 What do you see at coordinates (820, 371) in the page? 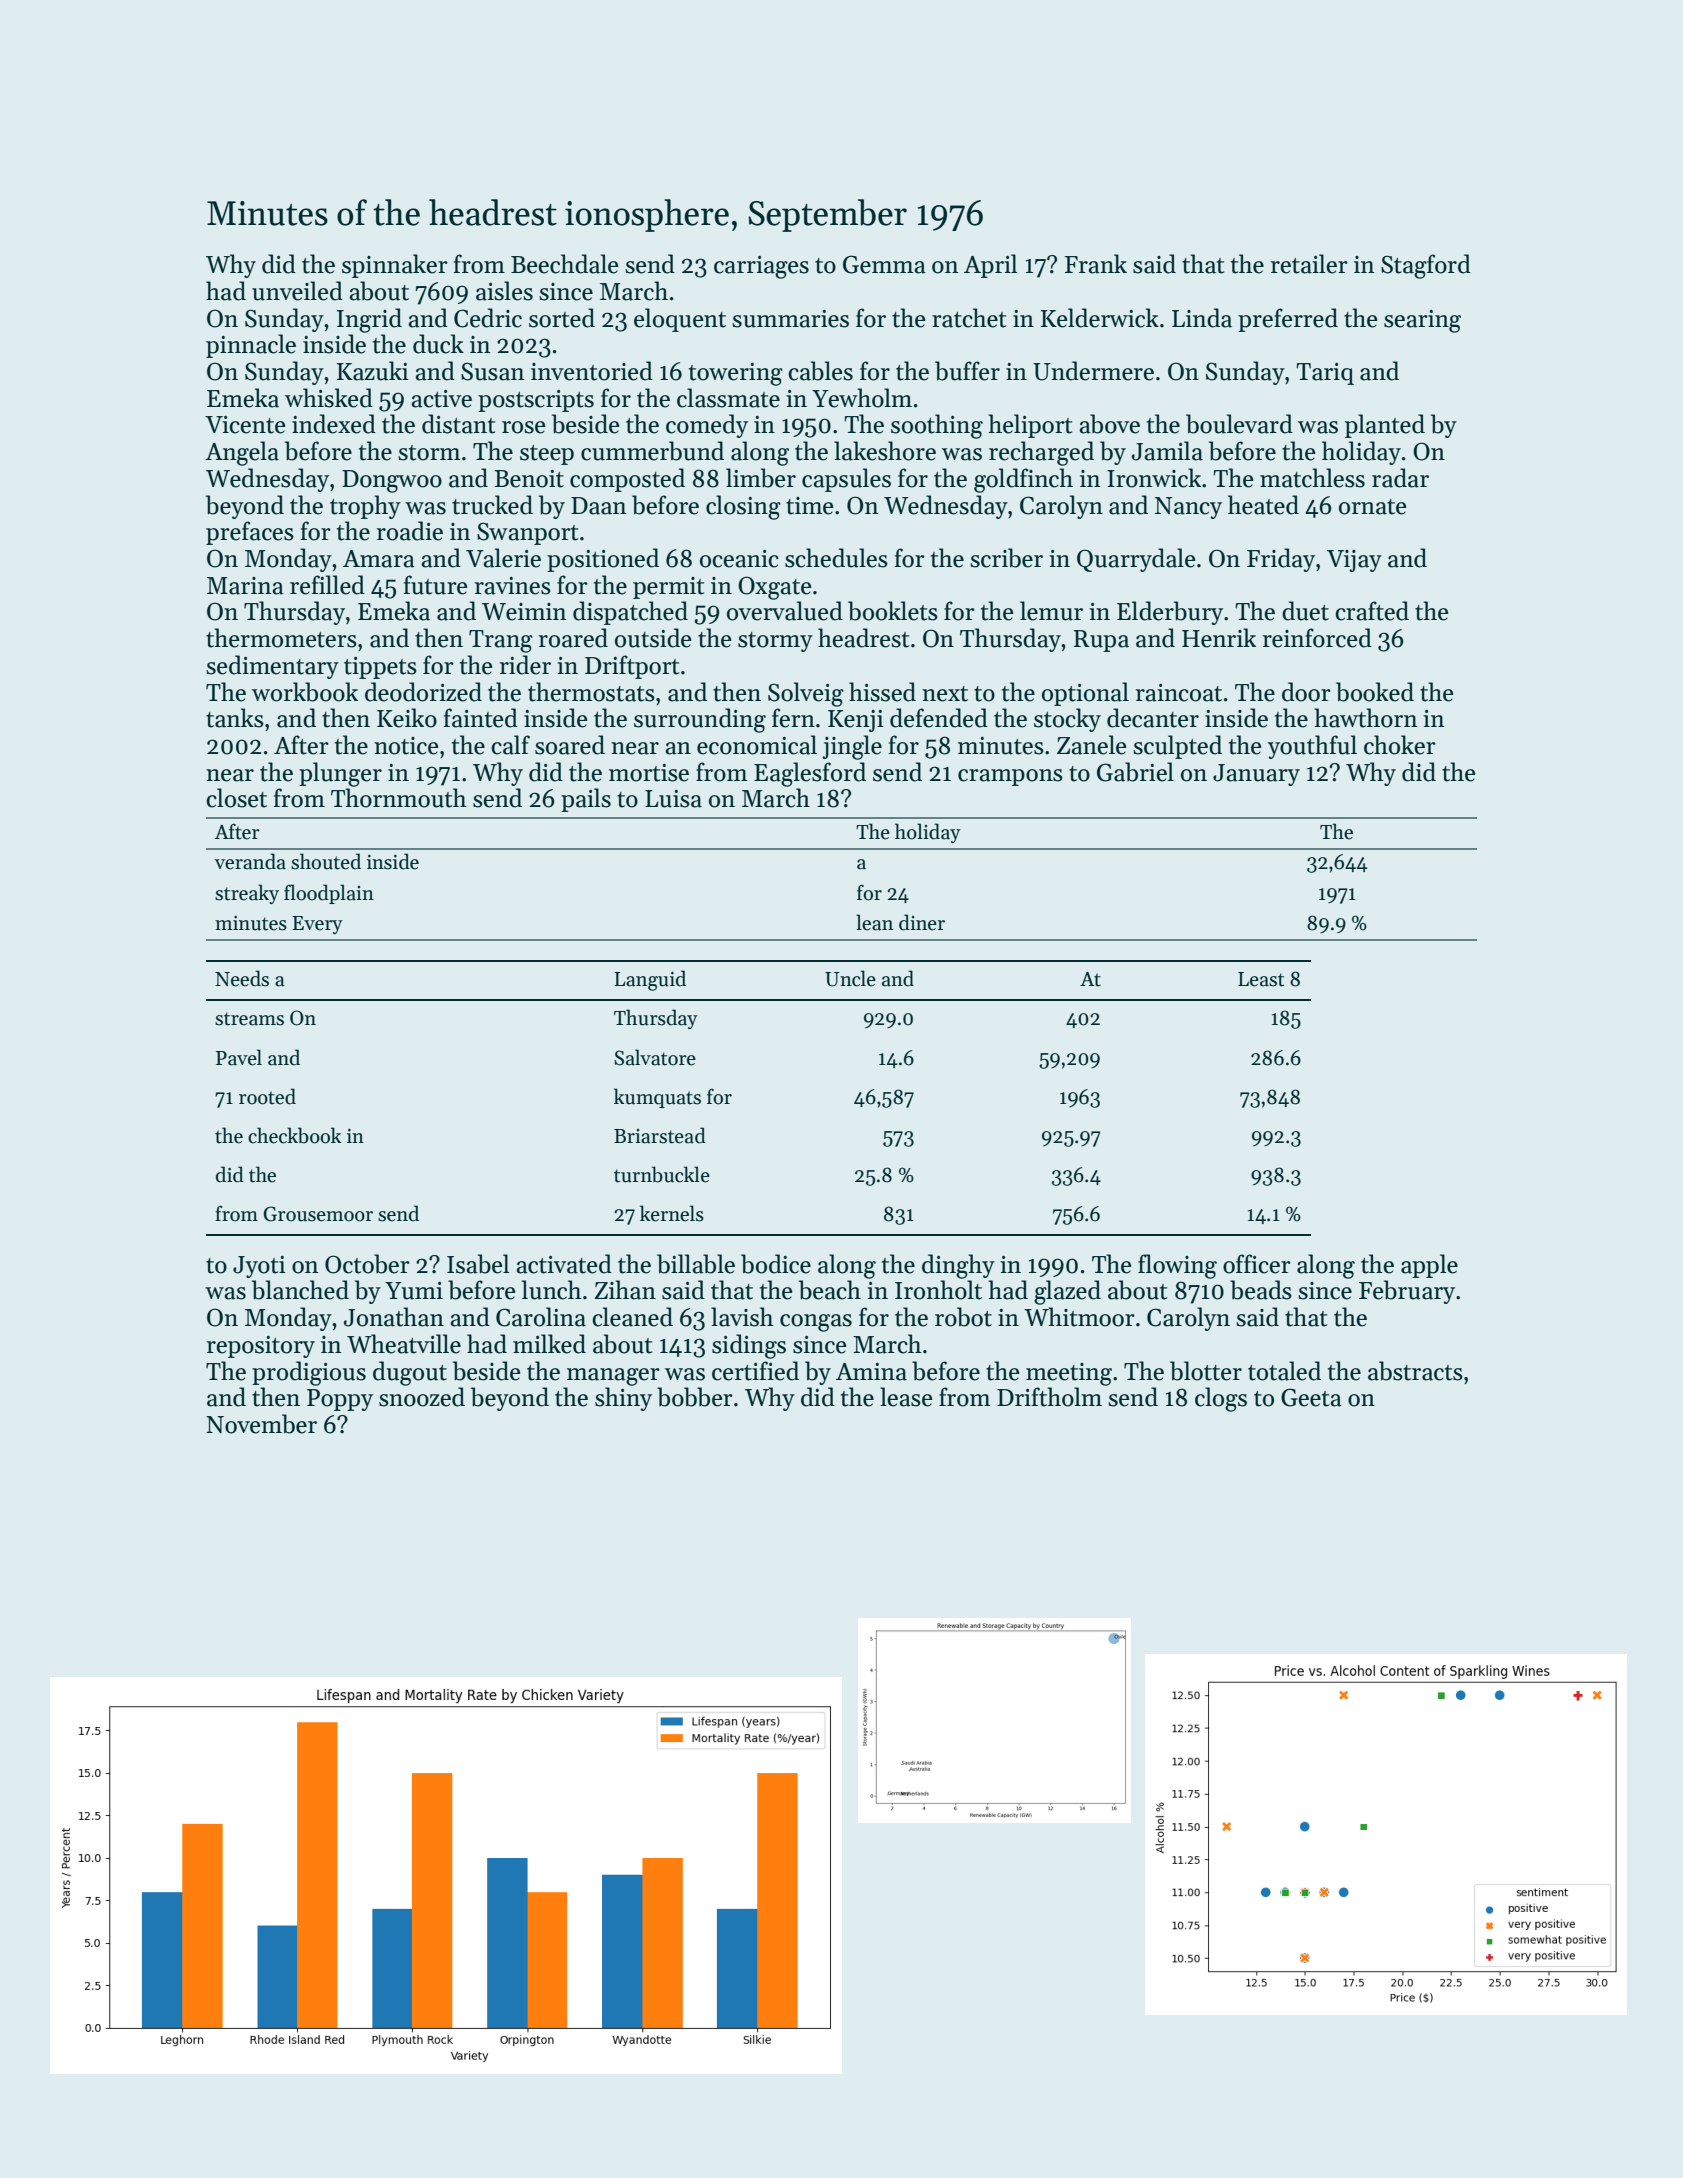
I see `cables` at bounding box center [820, 371].
